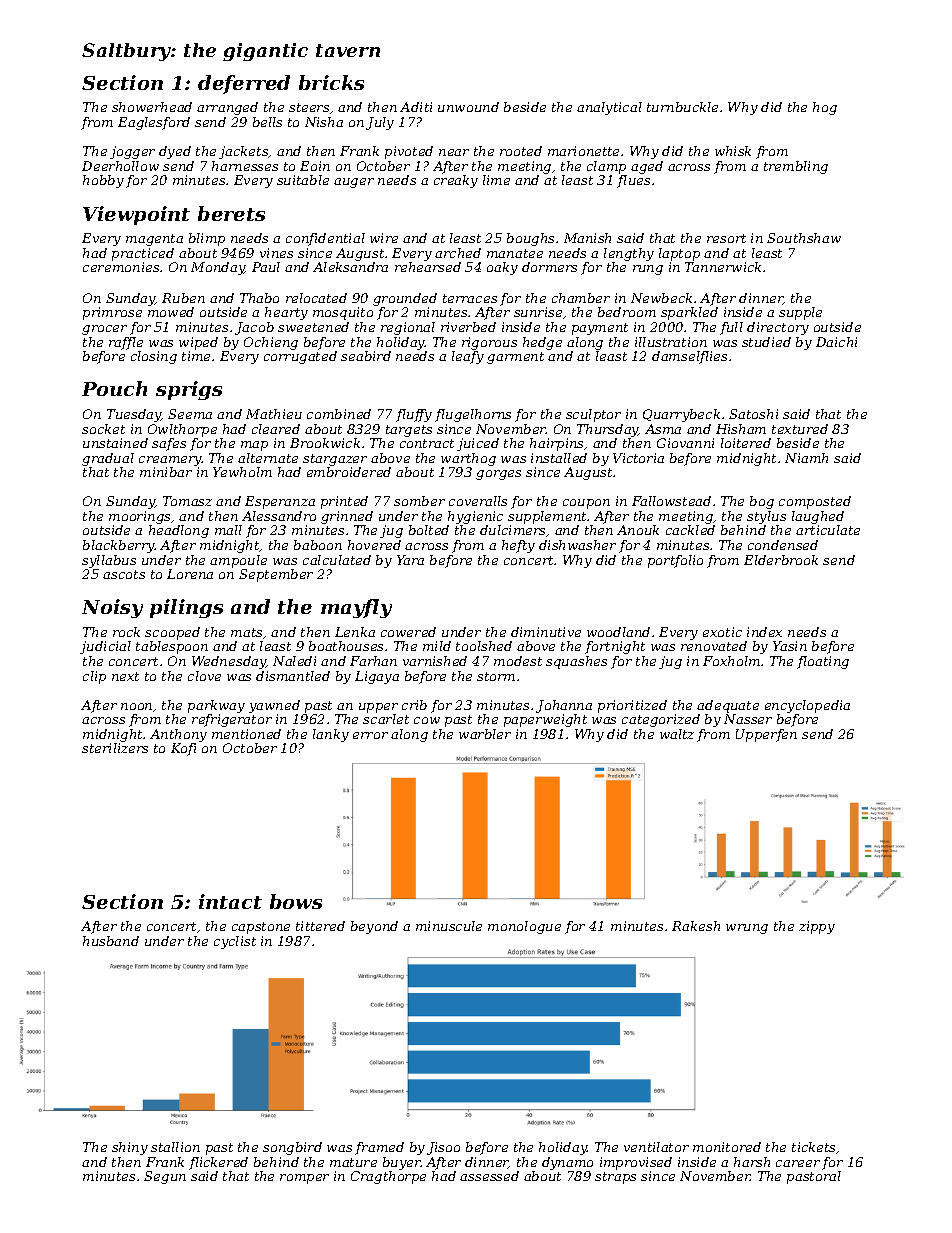  Describe the element at coordinates (728, 706) in the page. I see `adequate` at that location.
